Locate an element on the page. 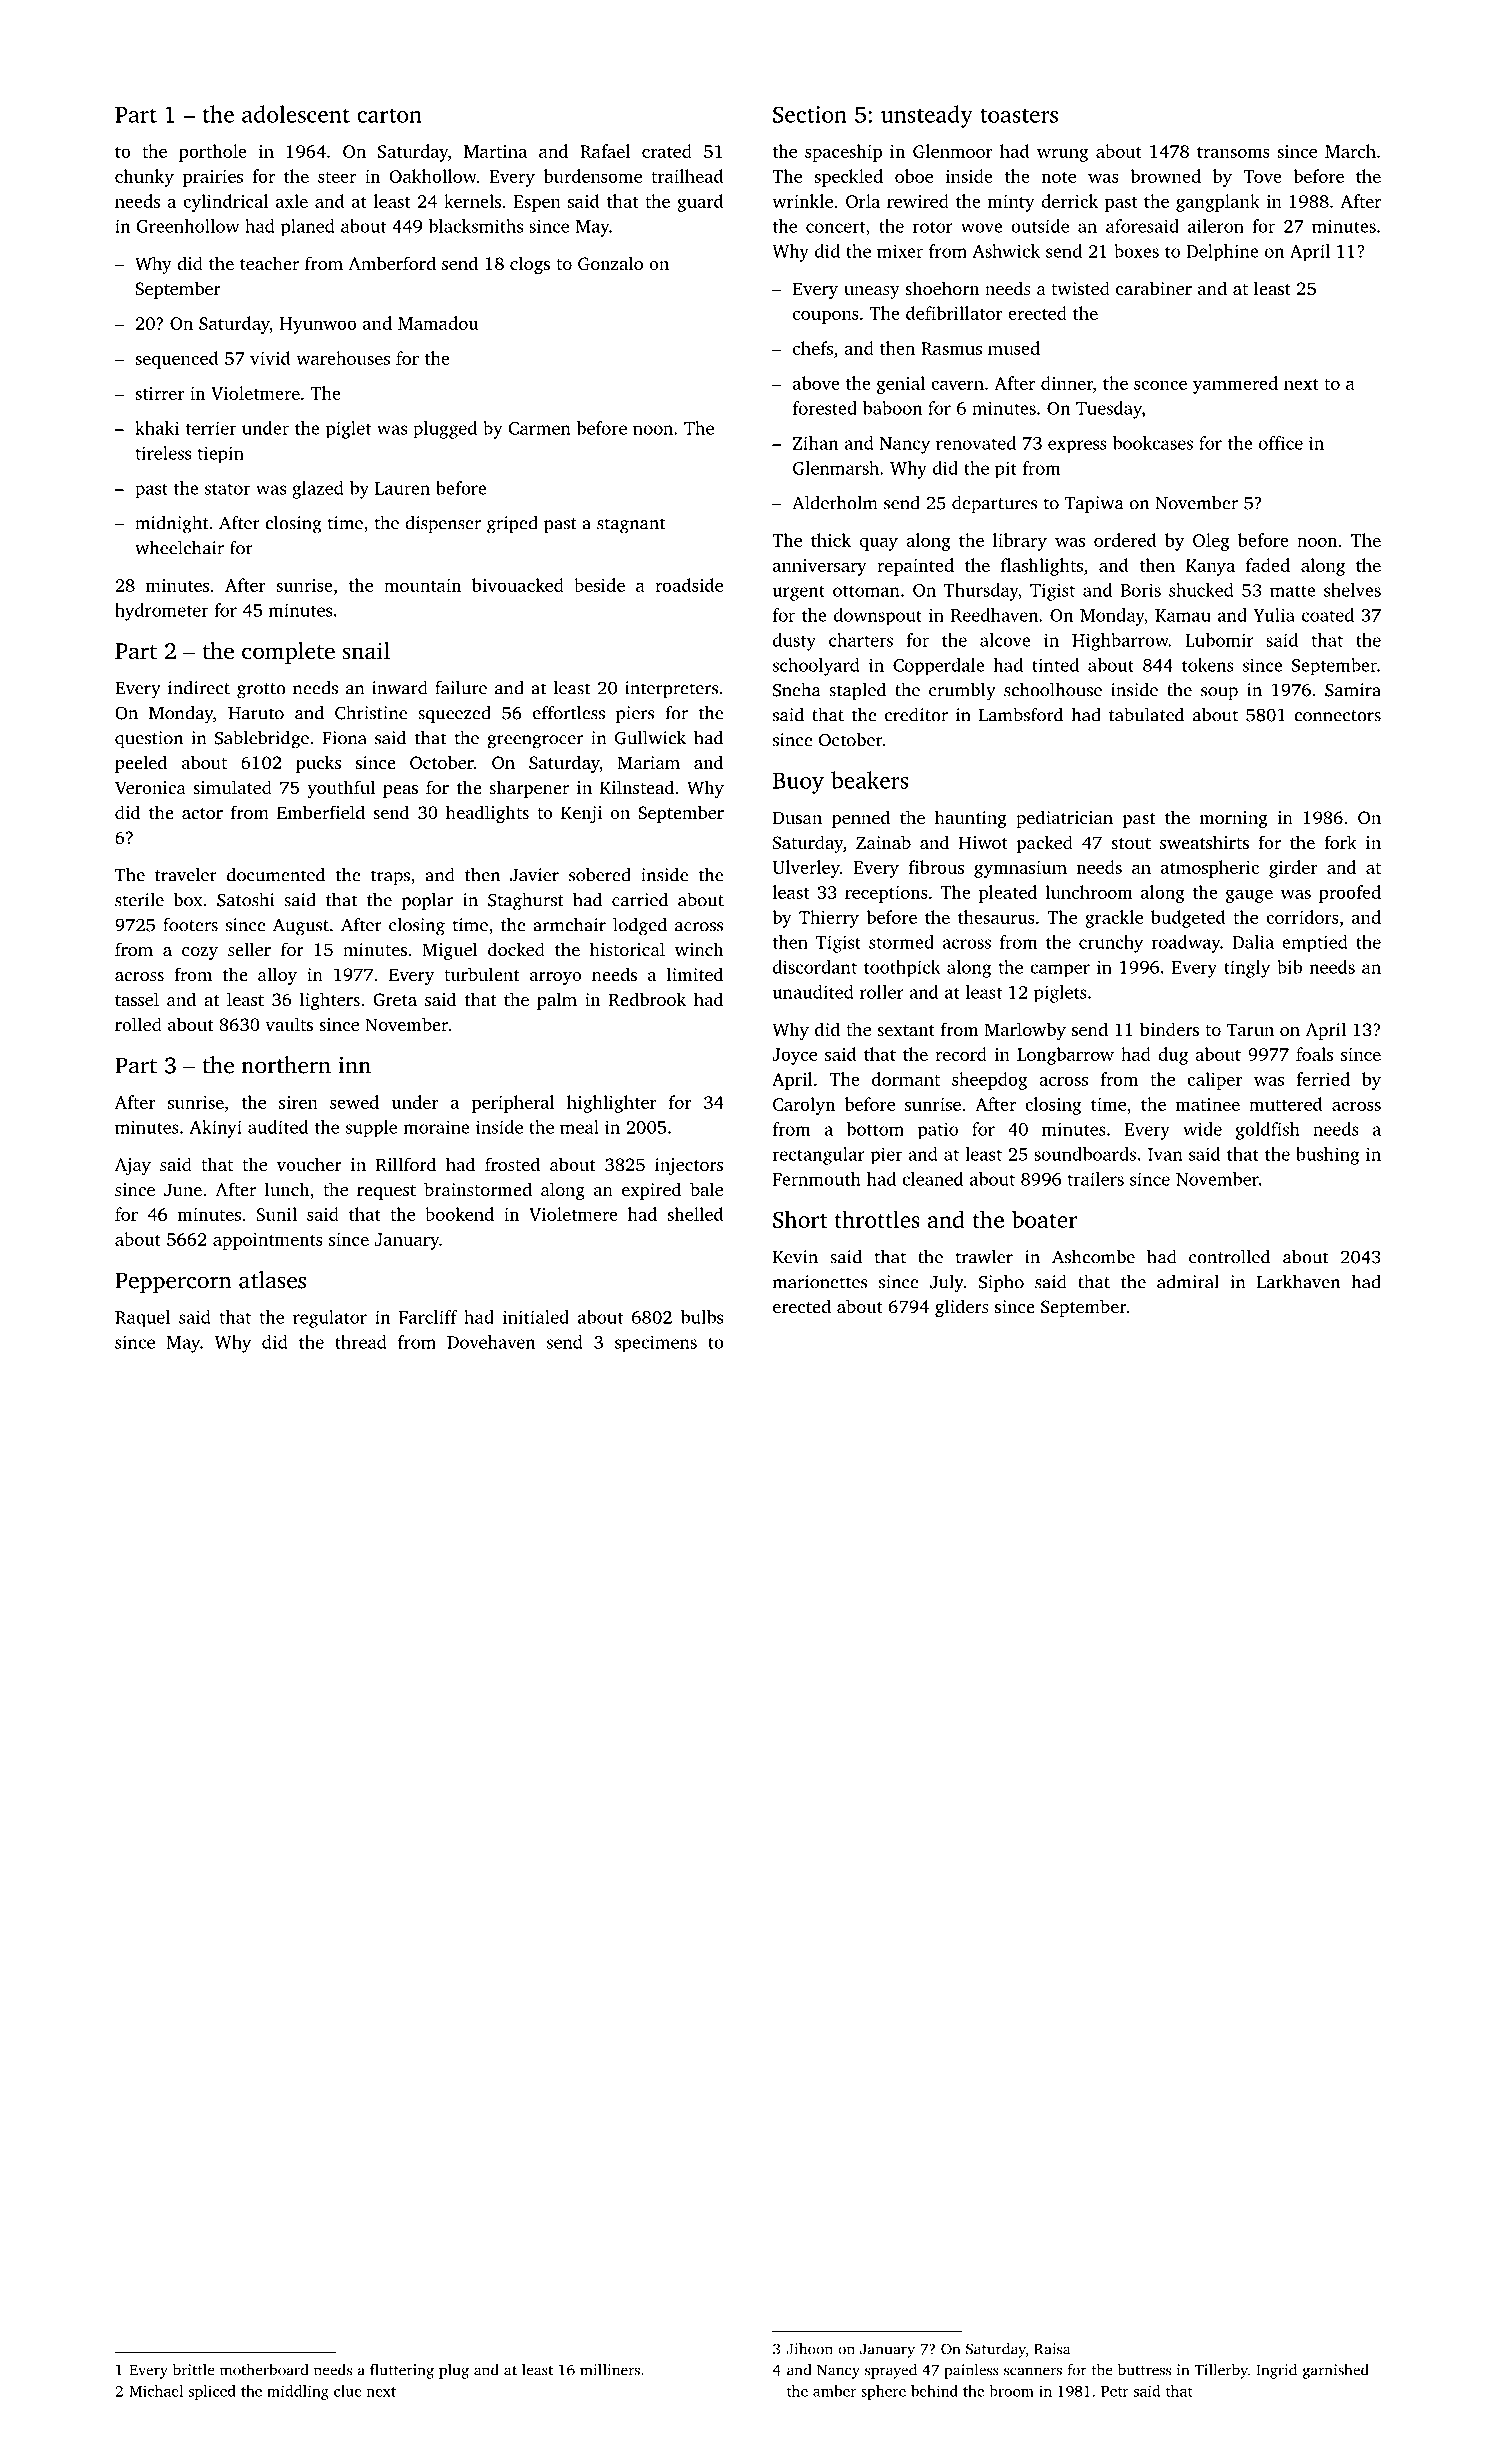 The width and height of the image is (1496, 2464). Larkhaven is located at coordinates (1298, 1282).
